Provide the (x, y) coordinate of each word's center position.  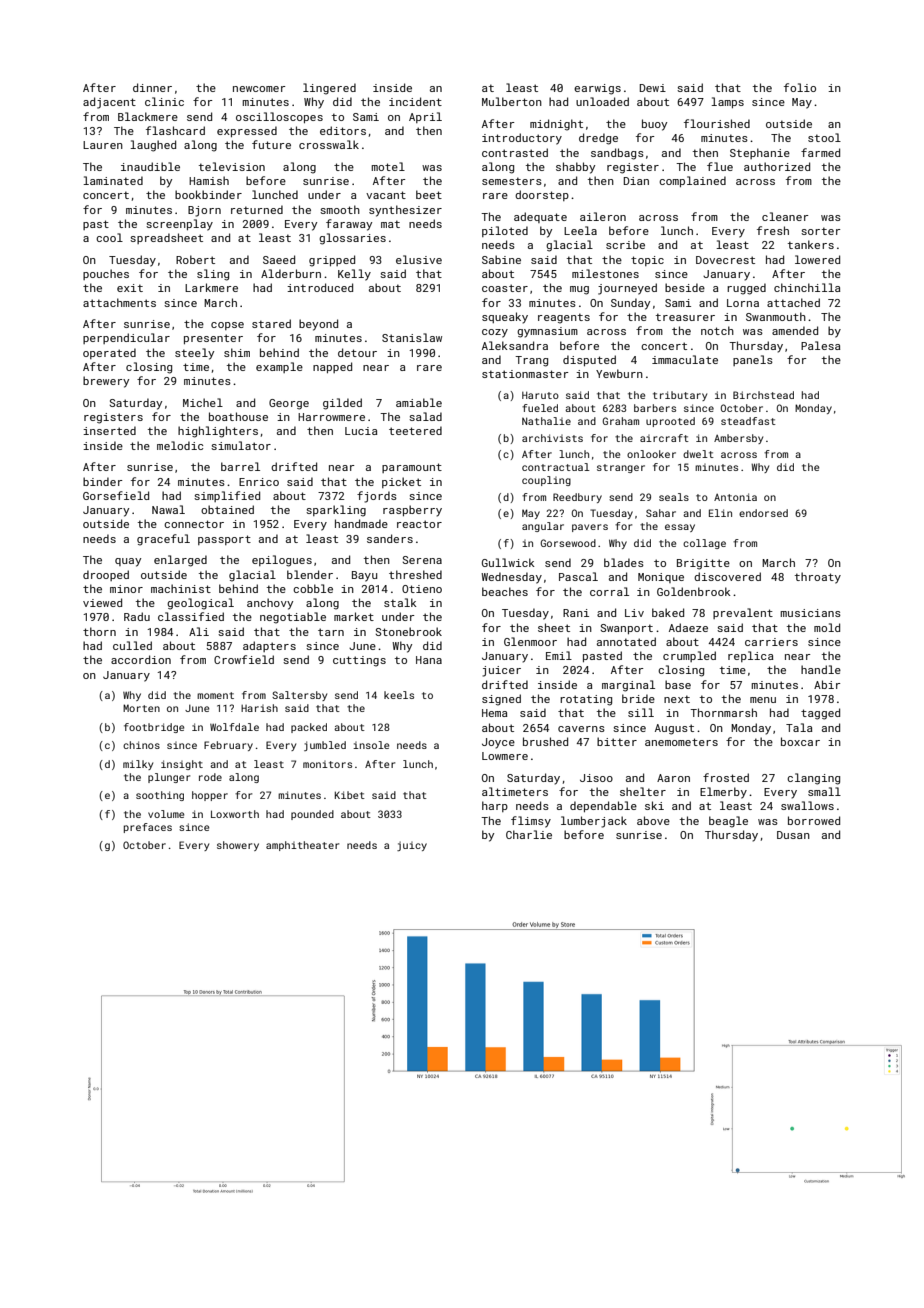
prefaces (148, 828)
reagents (564, 318)
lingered (329, 89)
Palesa (821, 345)
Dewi (653, 88)
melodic (180, 445)
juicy (412, 846)
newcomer (259, 89)
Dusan (793, 835)
